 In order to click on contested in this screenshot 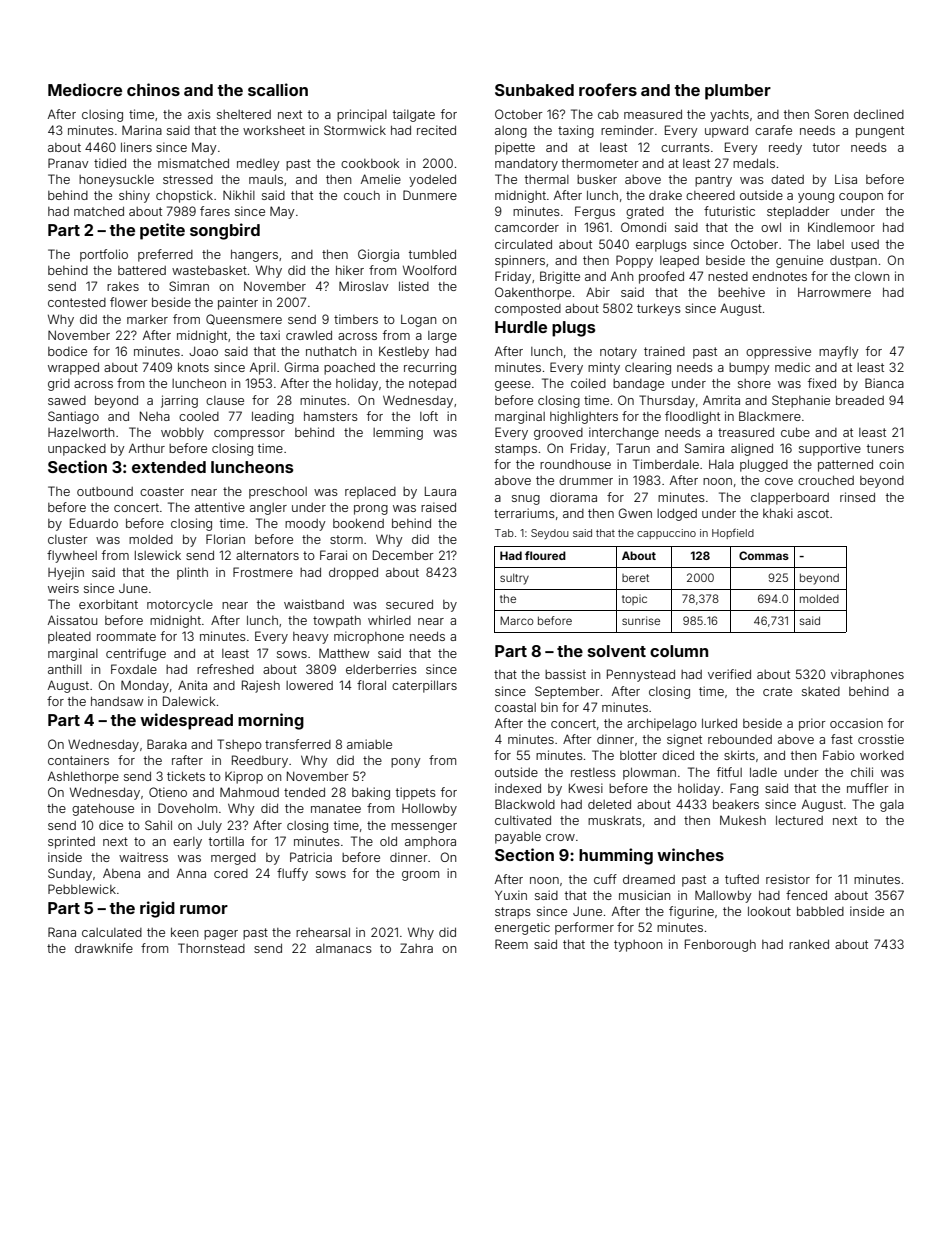, I will do `click(77, 302)`.
